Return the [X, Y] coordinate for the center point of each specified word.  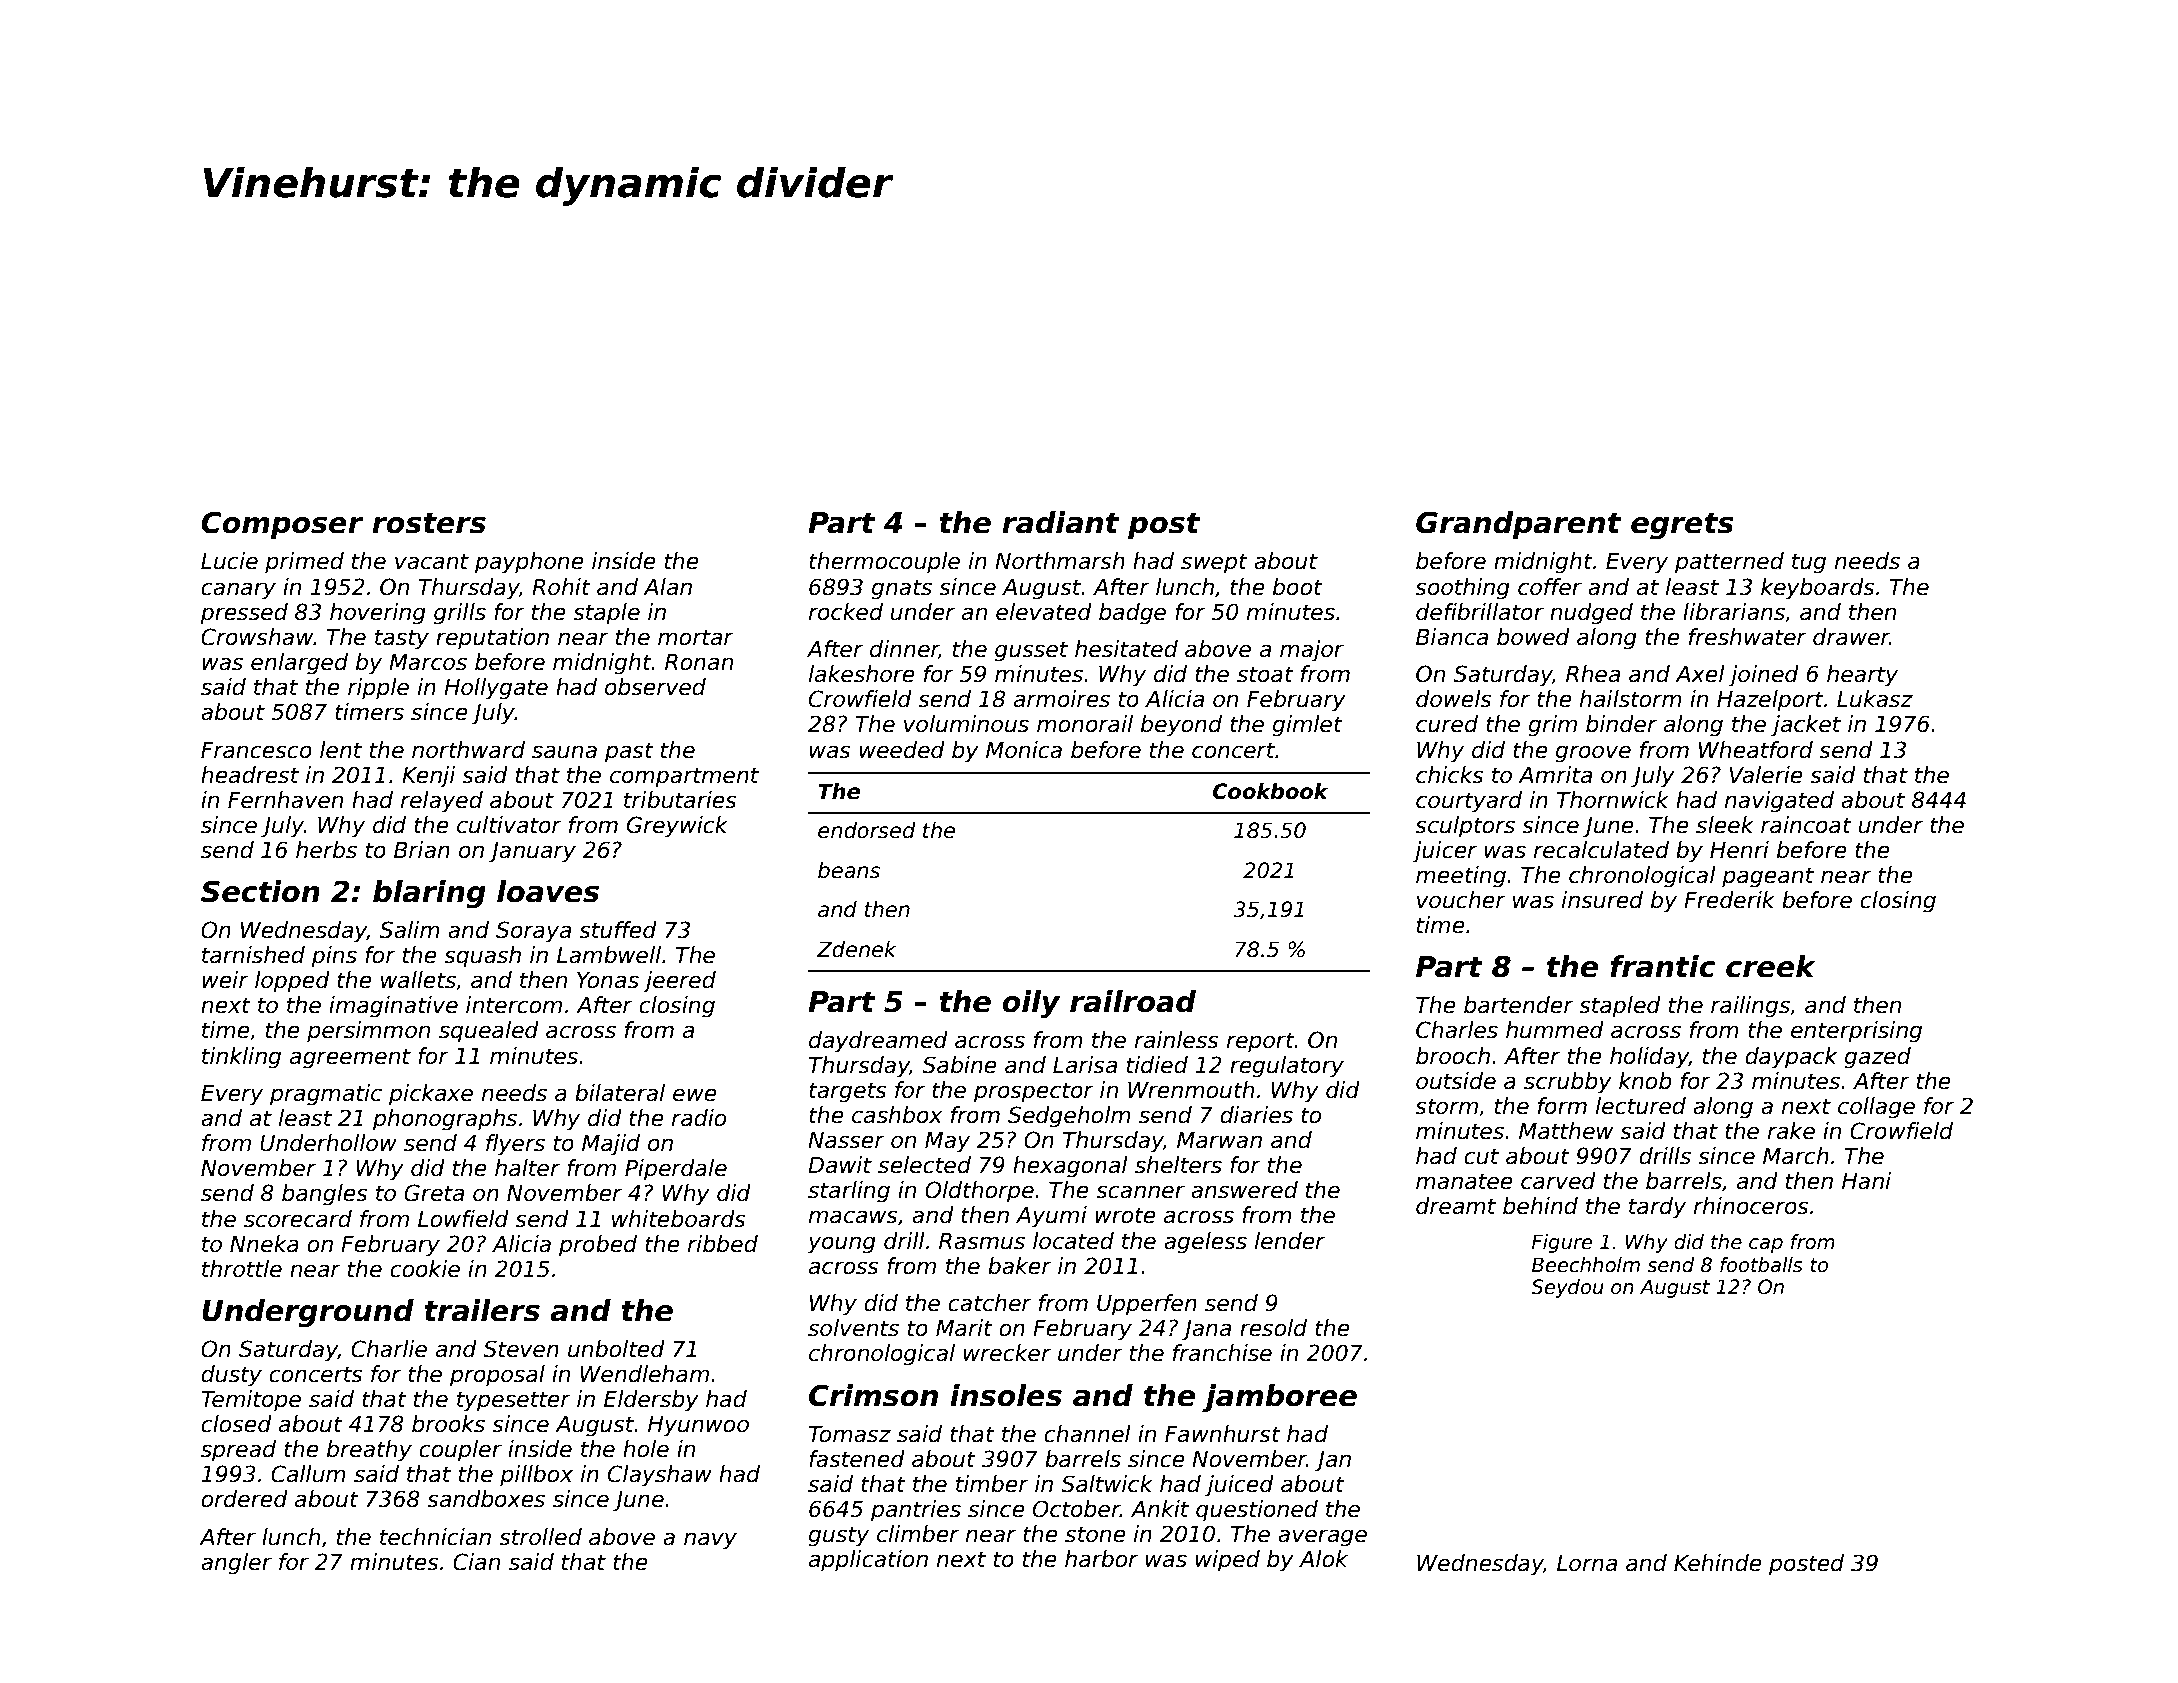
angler [236, 1564]
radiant [1060, 522]
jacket [1806, 726]
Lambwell [609, 955]
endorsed [867, 830]
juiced [1239, 1486]
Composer [282, 525]
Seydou [1567, 1288]
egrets [1682, 526]
